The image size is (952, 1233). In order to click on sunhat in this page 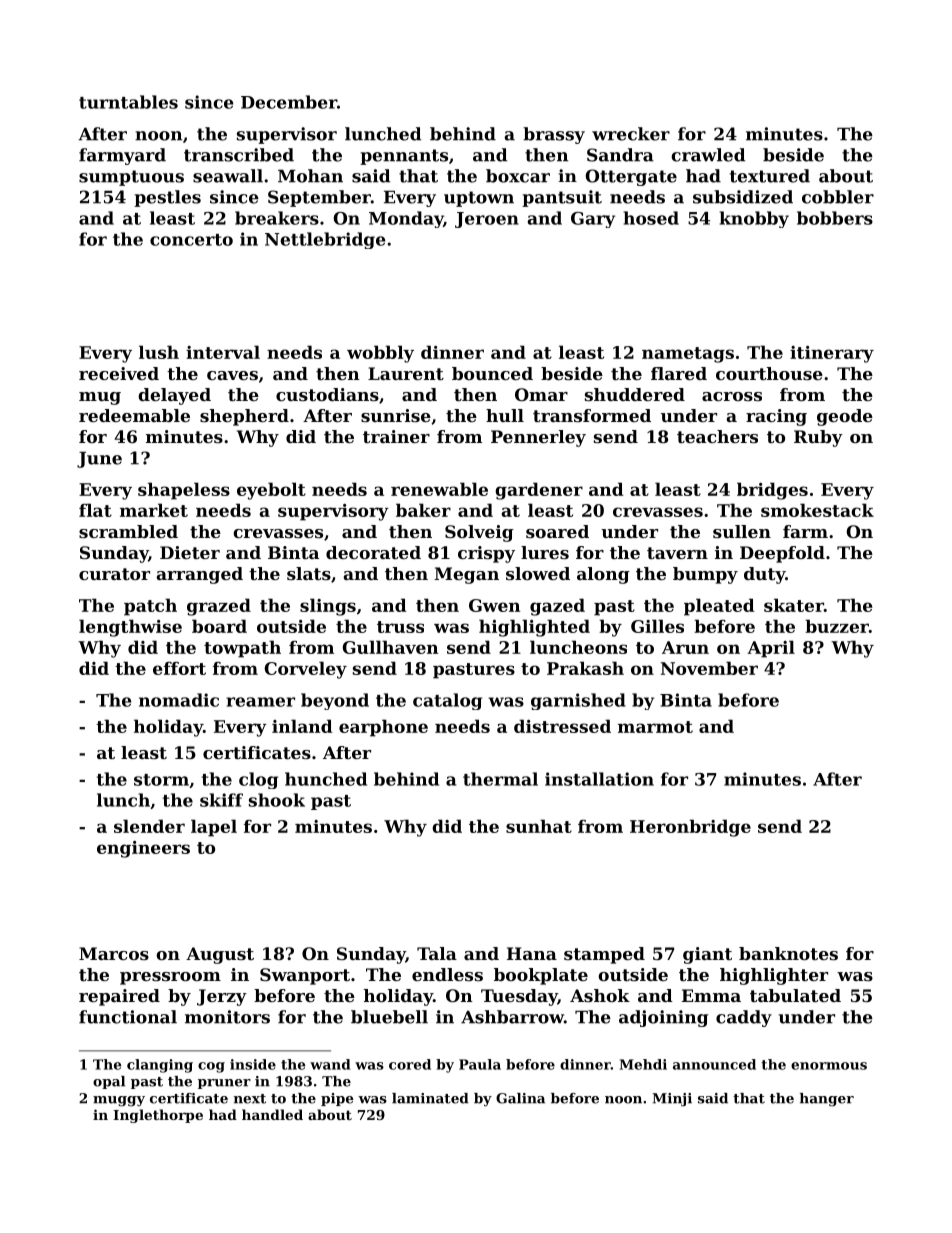, I will do `click(539, 826)`.
